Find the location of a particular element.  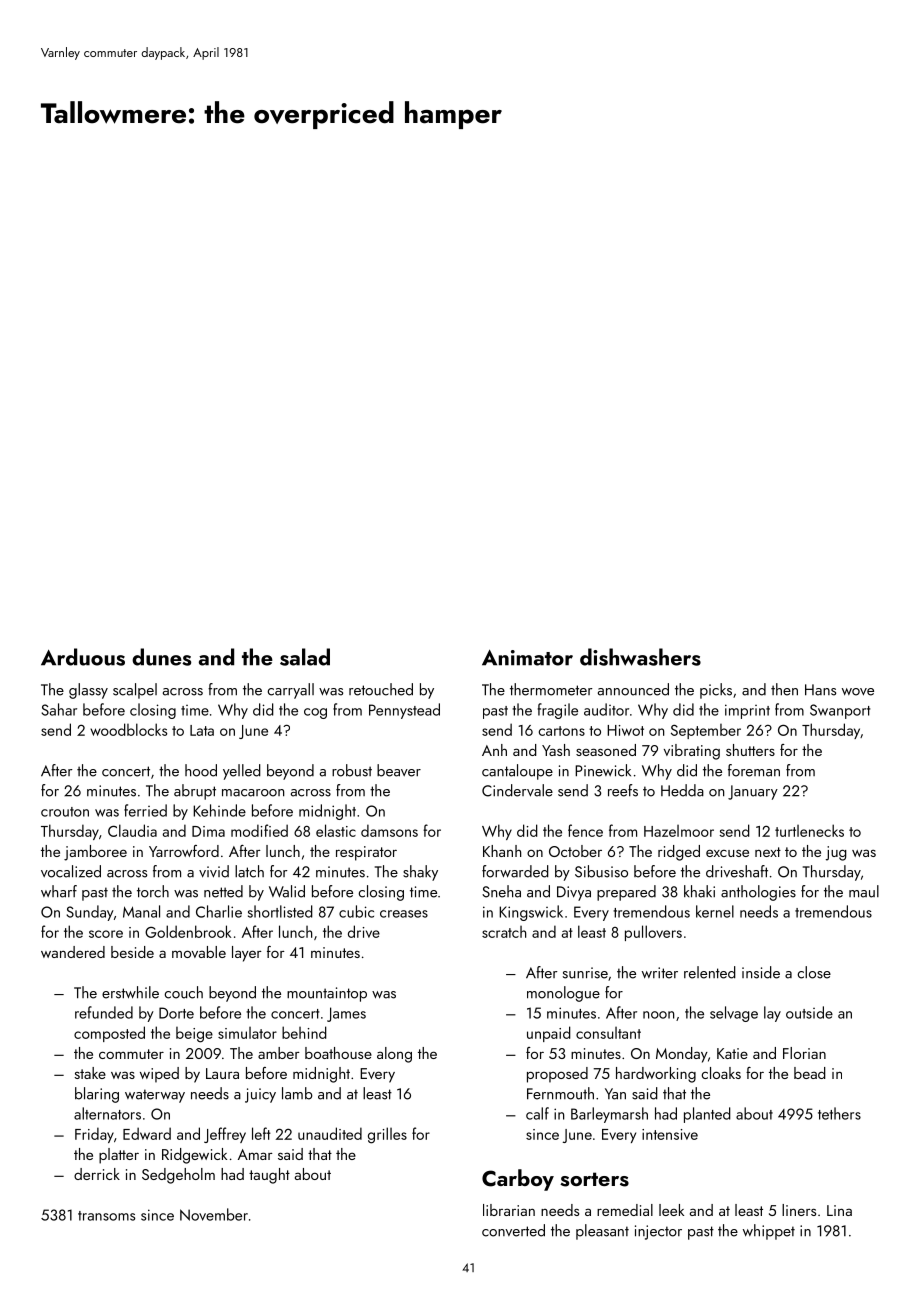

elastic is located at coordinates (336, 830).
